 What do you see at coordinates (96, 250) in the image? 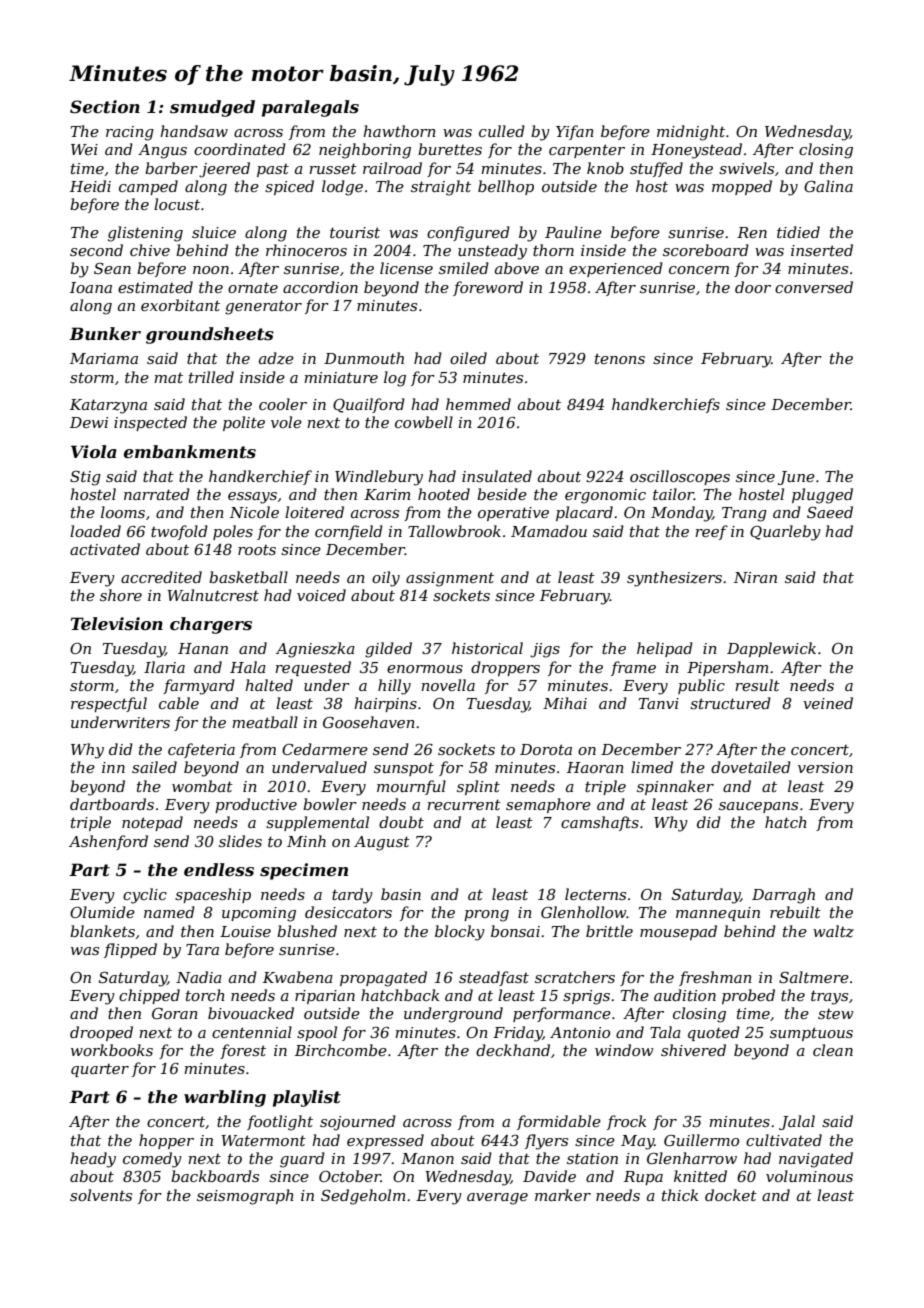
I see `second` at bounding box center [96, 250].
